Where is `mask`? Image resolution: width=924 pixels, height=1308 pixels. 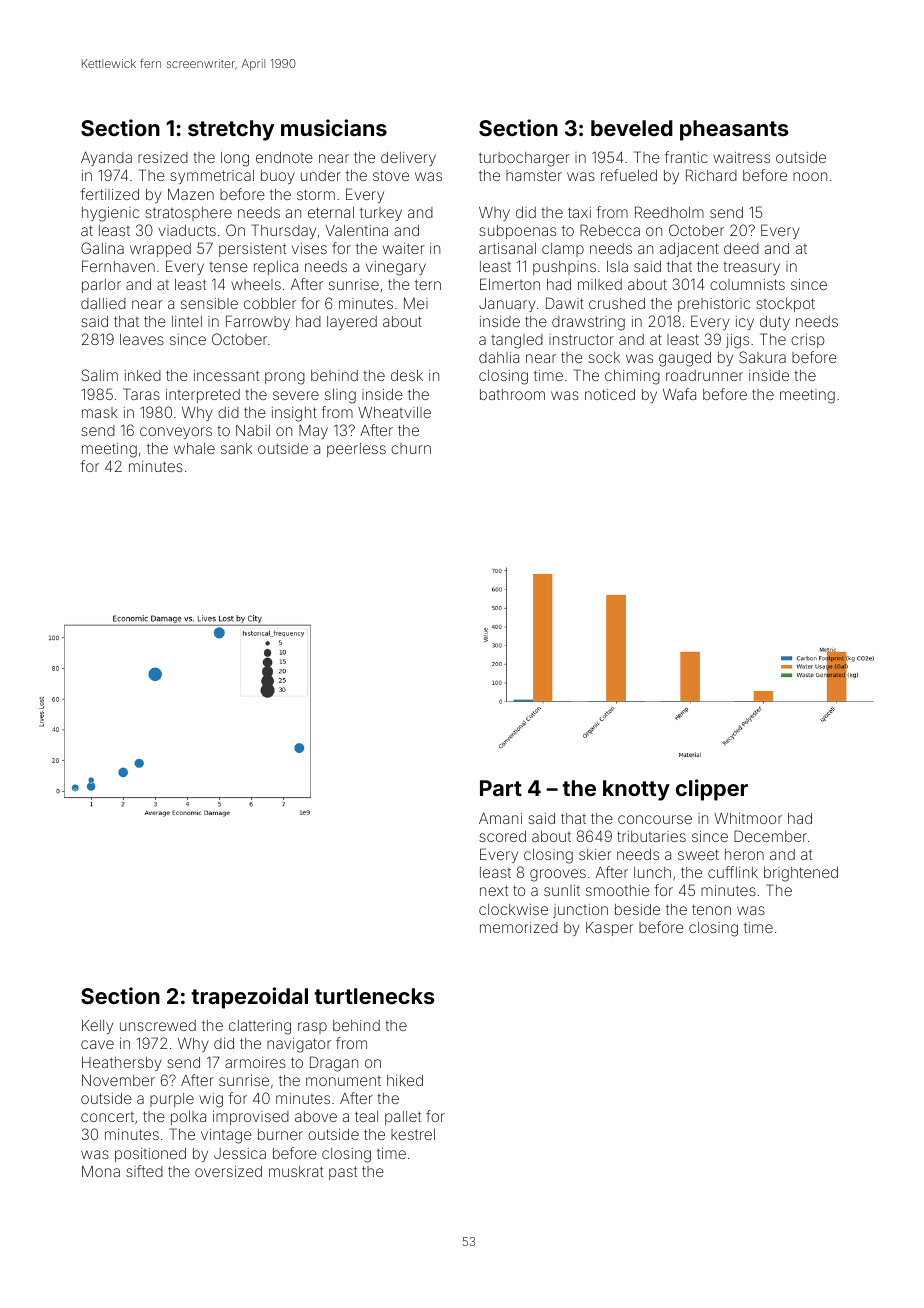 mask is located at coordinates (100, 412).
